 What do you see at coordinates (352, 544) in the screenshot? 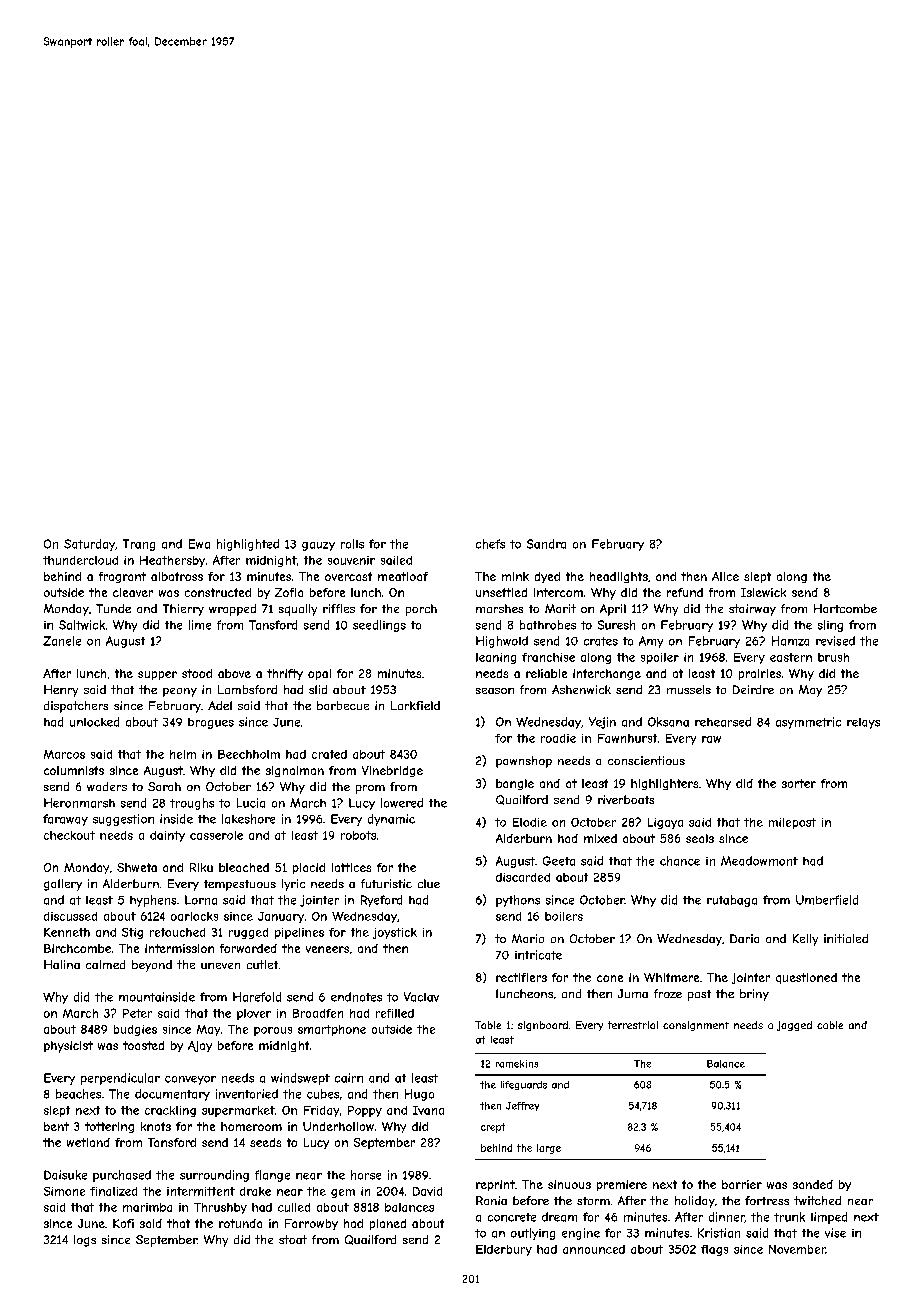
I see `rolls` at bounding box center [352, 544].
